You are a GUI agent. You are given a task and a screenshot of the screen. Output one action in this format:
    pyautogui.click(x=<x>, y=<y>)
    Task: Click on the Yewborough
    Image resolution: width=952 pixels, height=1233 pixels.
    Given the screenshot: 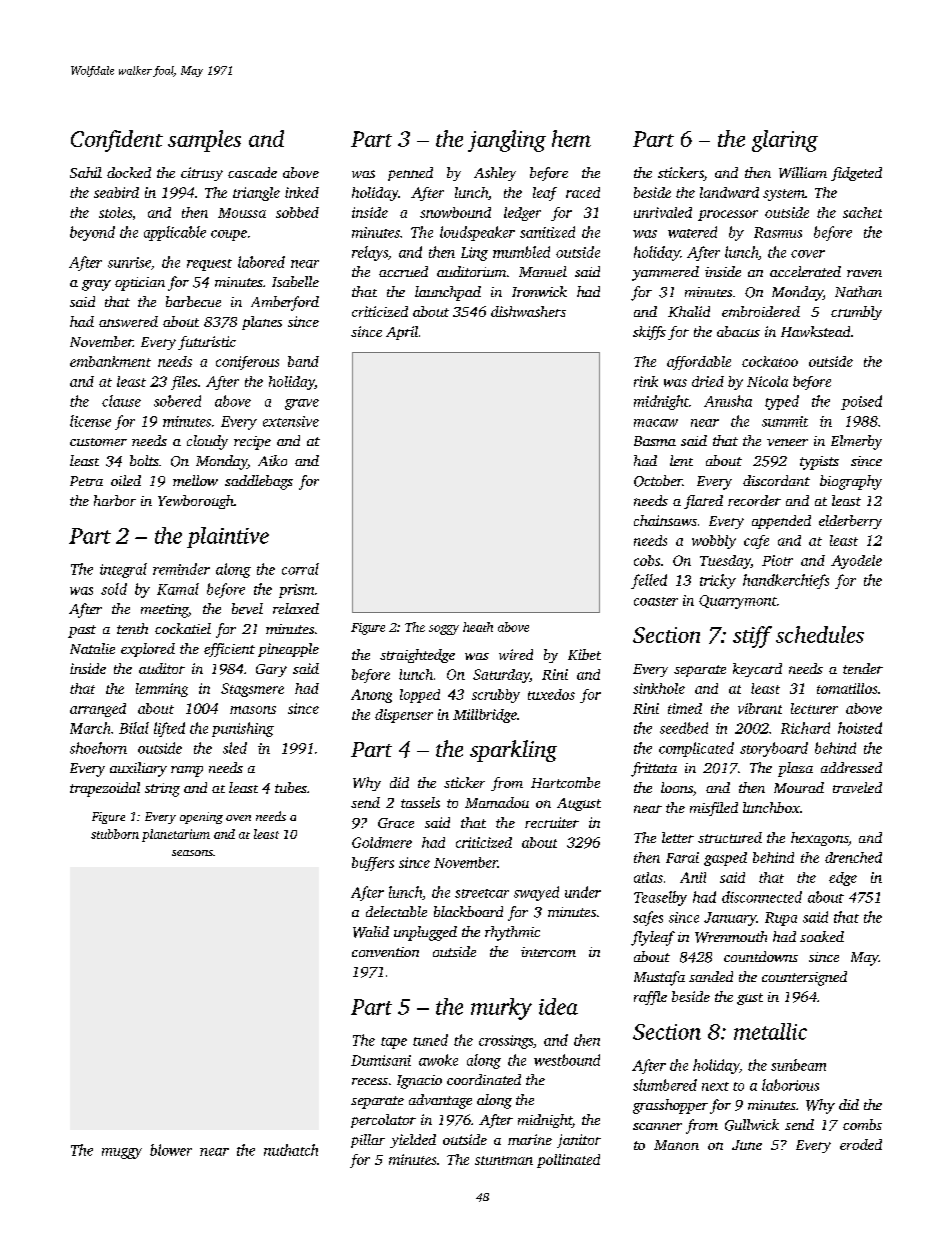 What is the action you would take?
    pyautogui.click(x=196, y=502)
